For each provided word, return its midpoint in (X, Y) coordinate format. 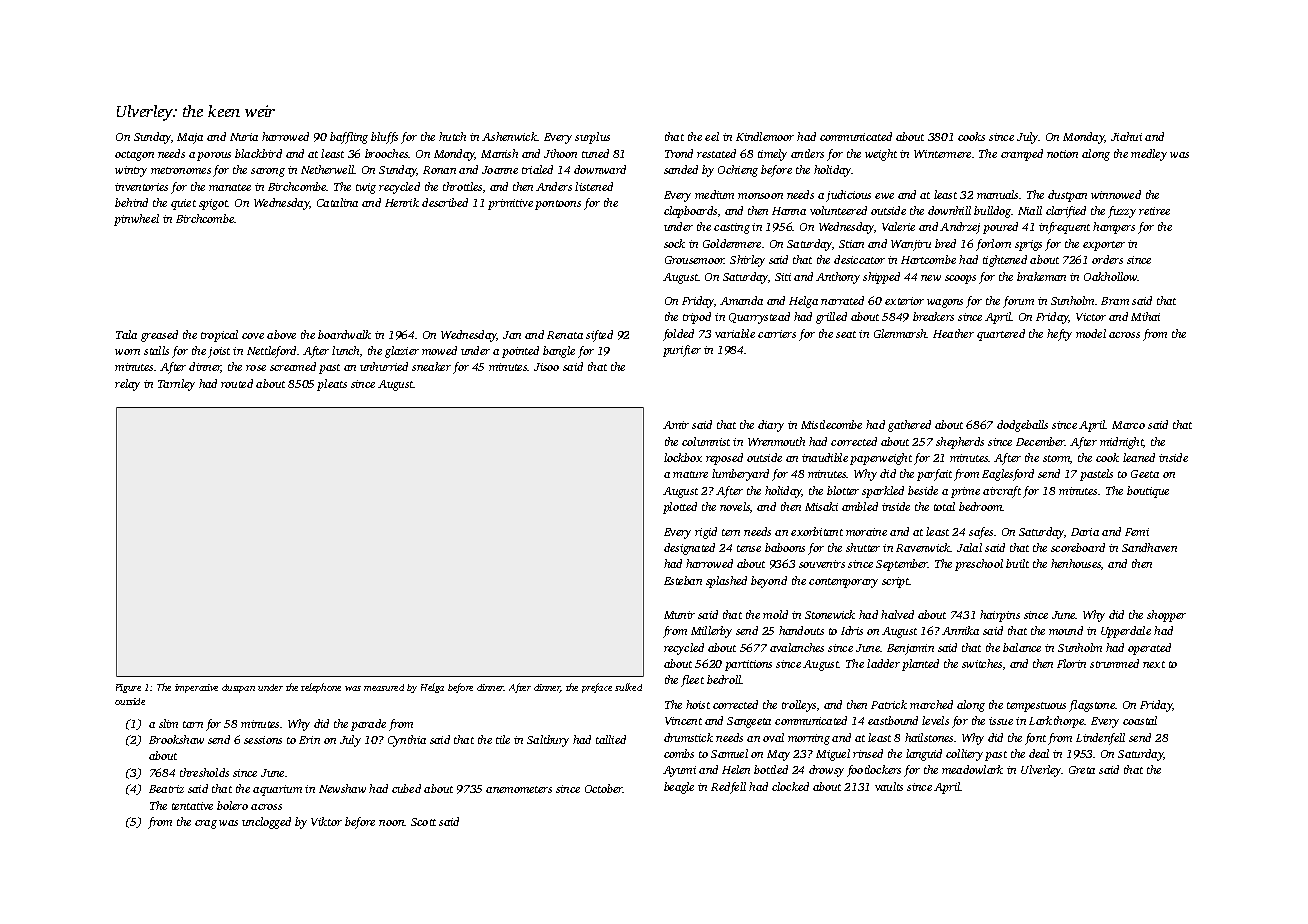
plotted (680, 508)
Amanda (741, 300)
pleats (332, 385)
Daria (1085, 532)
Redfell (728, 788)
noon (392, 823)
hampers (1114, 228)
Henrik (402, 202)
